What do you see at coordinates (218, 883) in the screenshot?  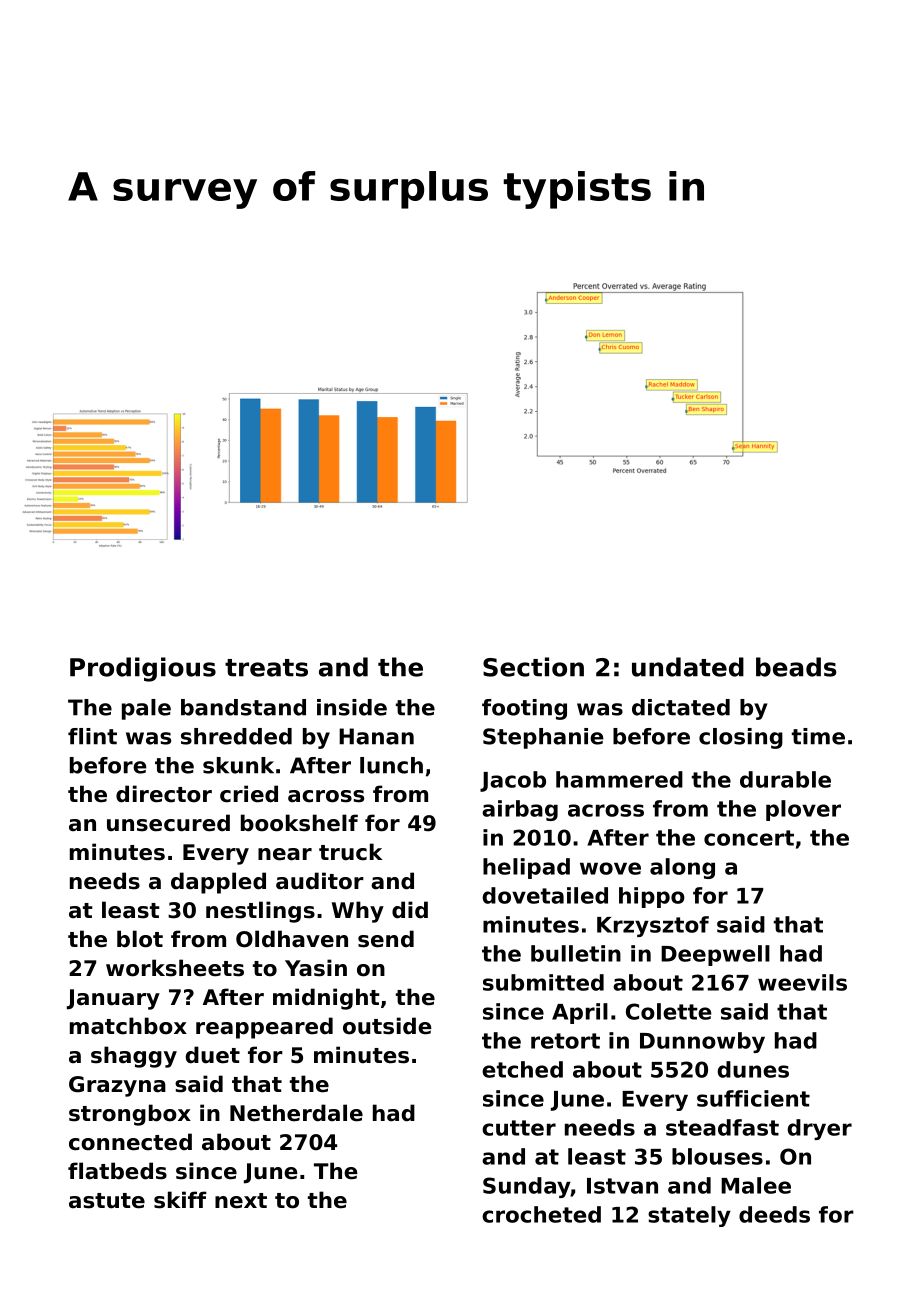 I see `dappled` at bounding box center [218, 883].
